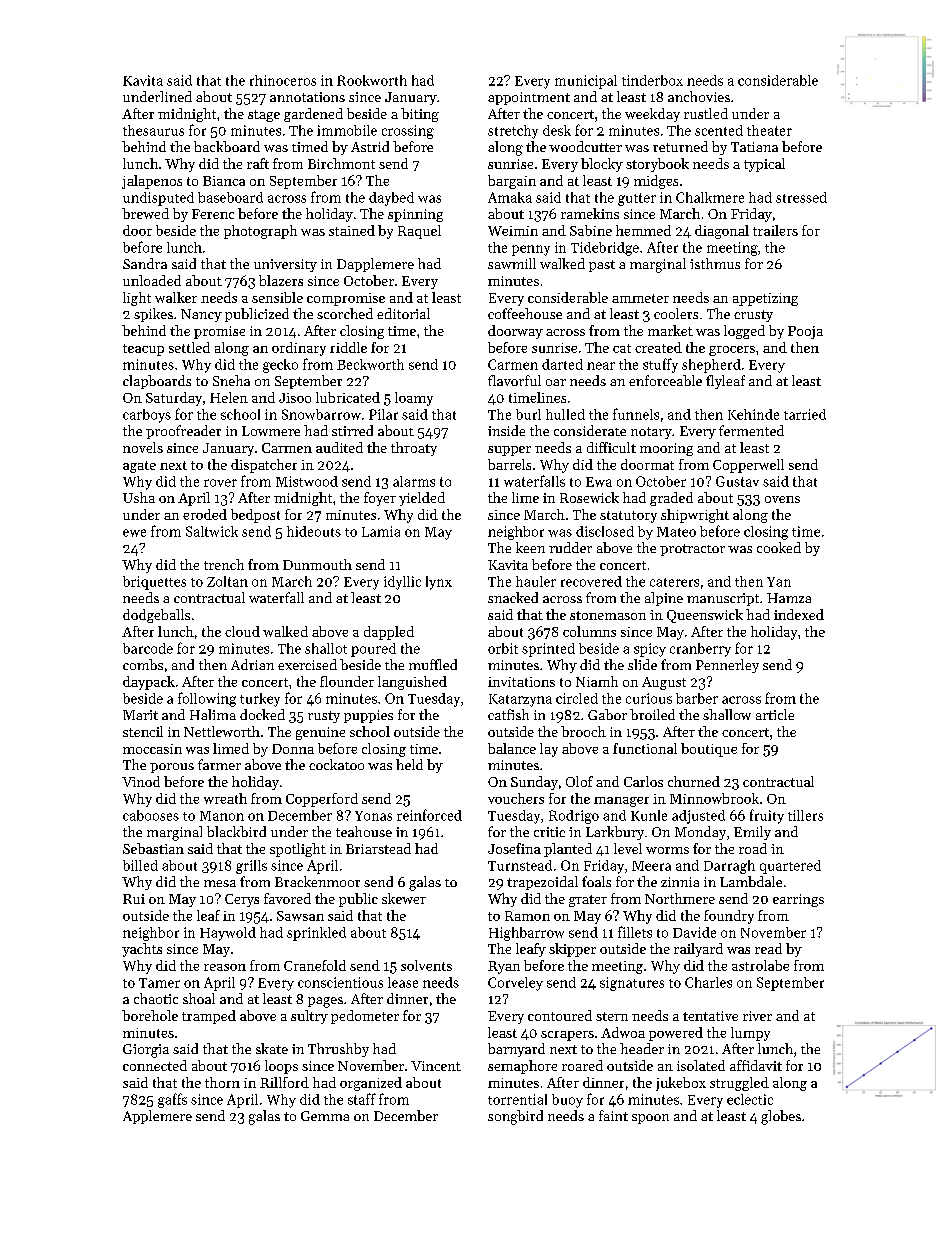  What do you see at coordinates (309, 1017) in the screenshot?
I see `sultry` at bounding box center [309, 1017].
